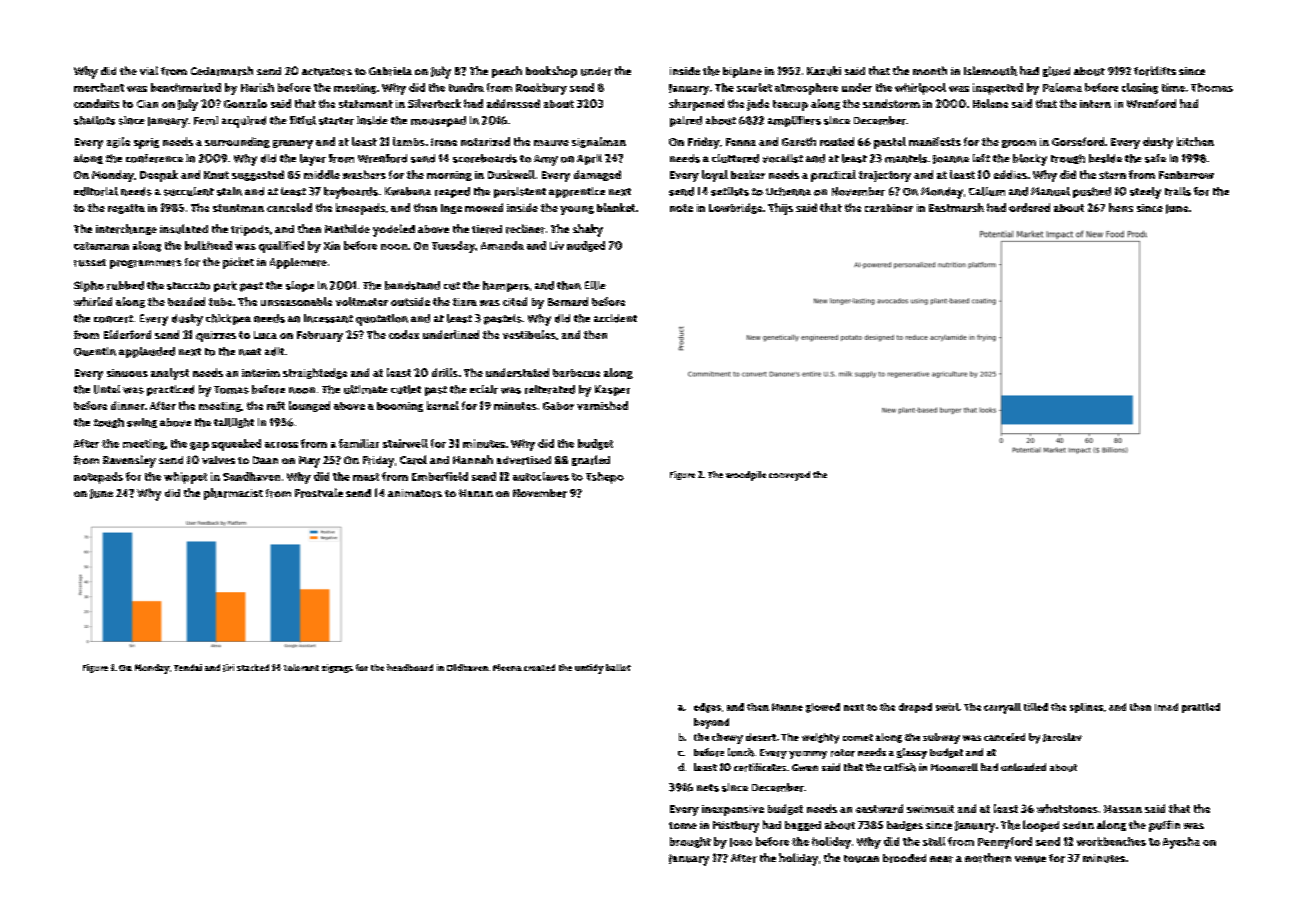 This image has height=924, width=1308. I want to click on woodpile, so click(746, 476).
